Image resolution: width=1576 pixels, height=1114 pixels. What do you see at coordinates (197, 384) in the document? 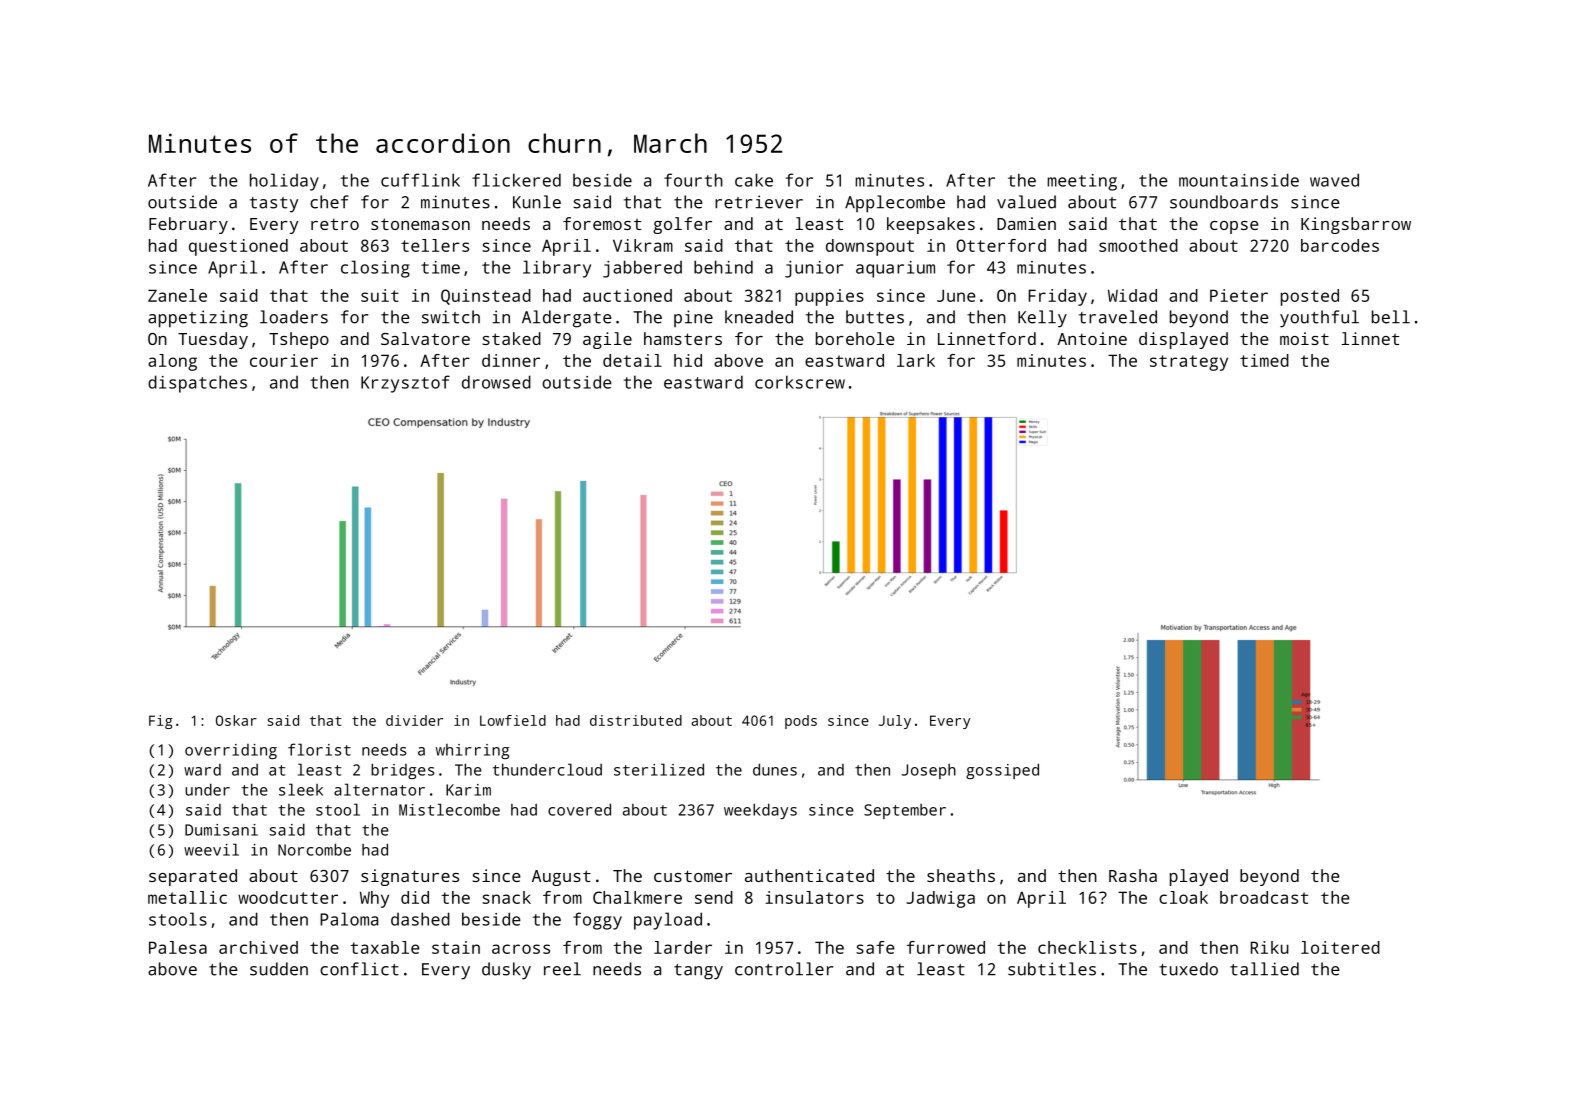
I see `dispatches` at bounding box center [197, 384].
